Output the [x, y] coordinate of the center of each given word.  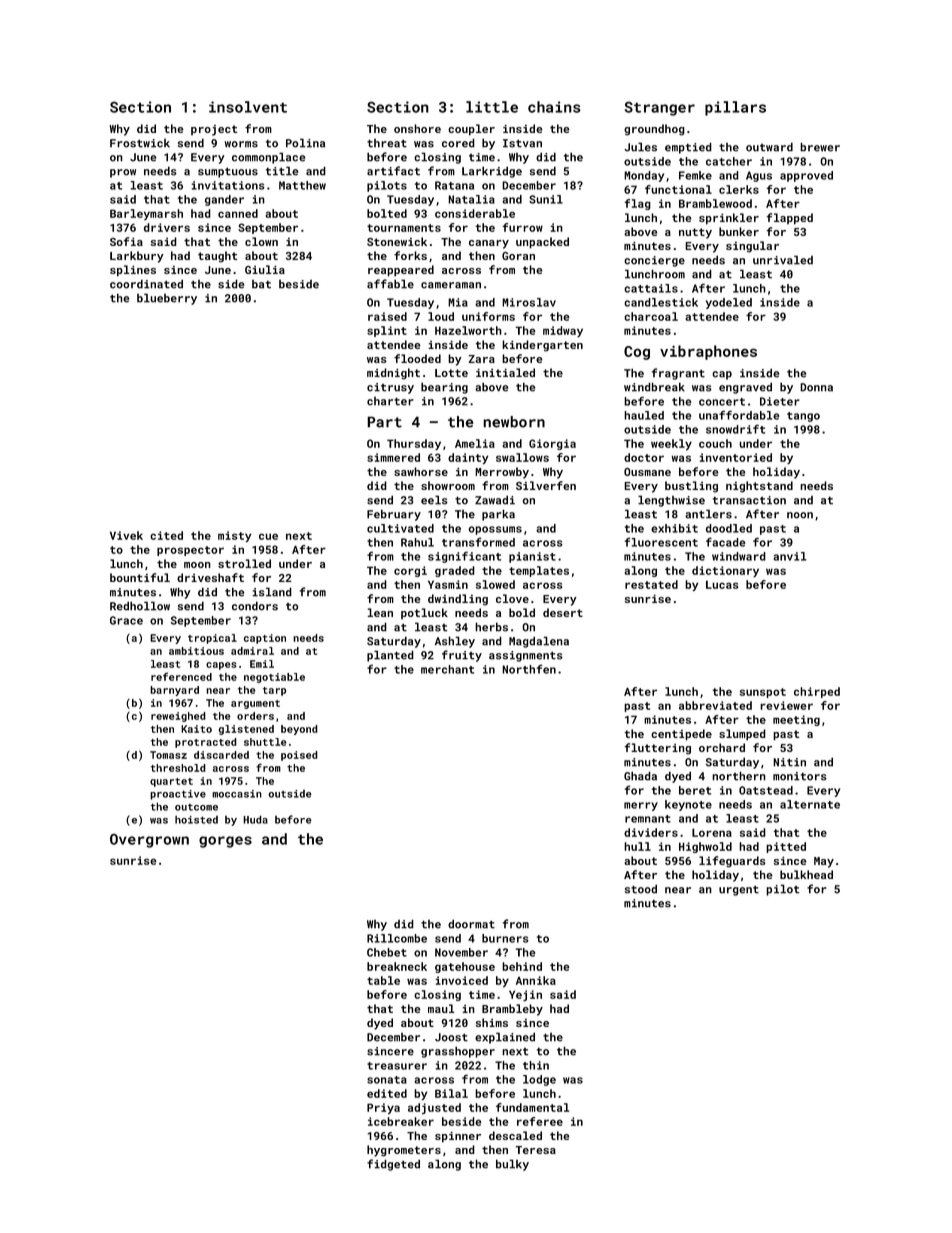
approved [806, 176]
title [282, 171]
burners [505, 938]
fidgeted [393, 1165]
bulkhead [806, 874]
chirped [817, 692]
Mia [458, 302]
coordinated [146, 284]
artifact [393, 171]
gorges [225, 842]
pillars [735, 108]
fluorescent [661, 542]
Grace [126, 620]
